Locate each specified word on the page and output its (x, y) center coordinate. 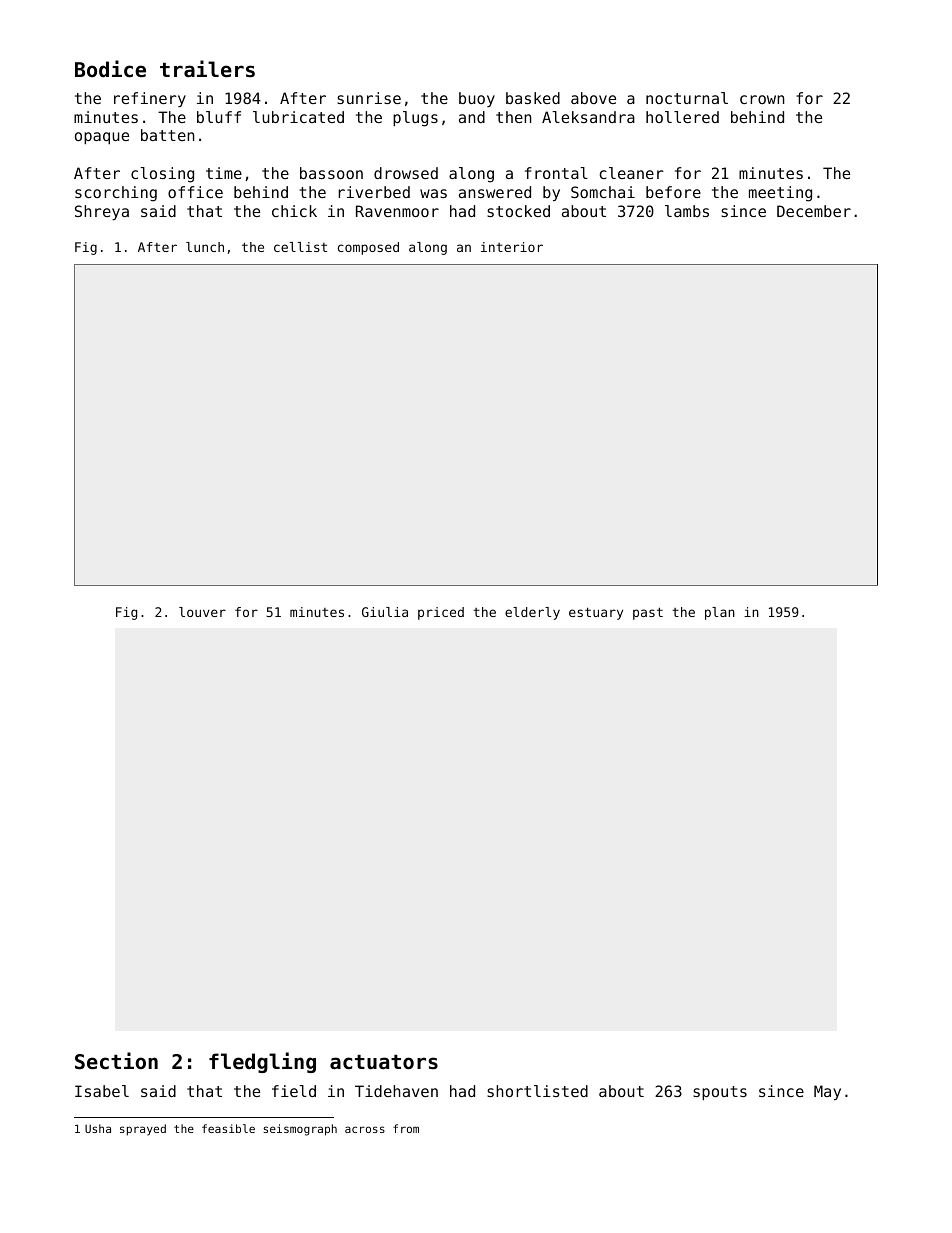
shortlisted (537, 1091)
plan (720, 613)
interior (512, 247)
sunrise (369, 98)
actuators (384, 1062)
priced (441, 613)
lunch (205, 247)
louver (202, 612)
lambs (687, 211)
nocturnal (687, 98)
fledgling (262, 1062)
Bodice (110, 69)
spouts (720, 1093)
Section (116, 1061)
